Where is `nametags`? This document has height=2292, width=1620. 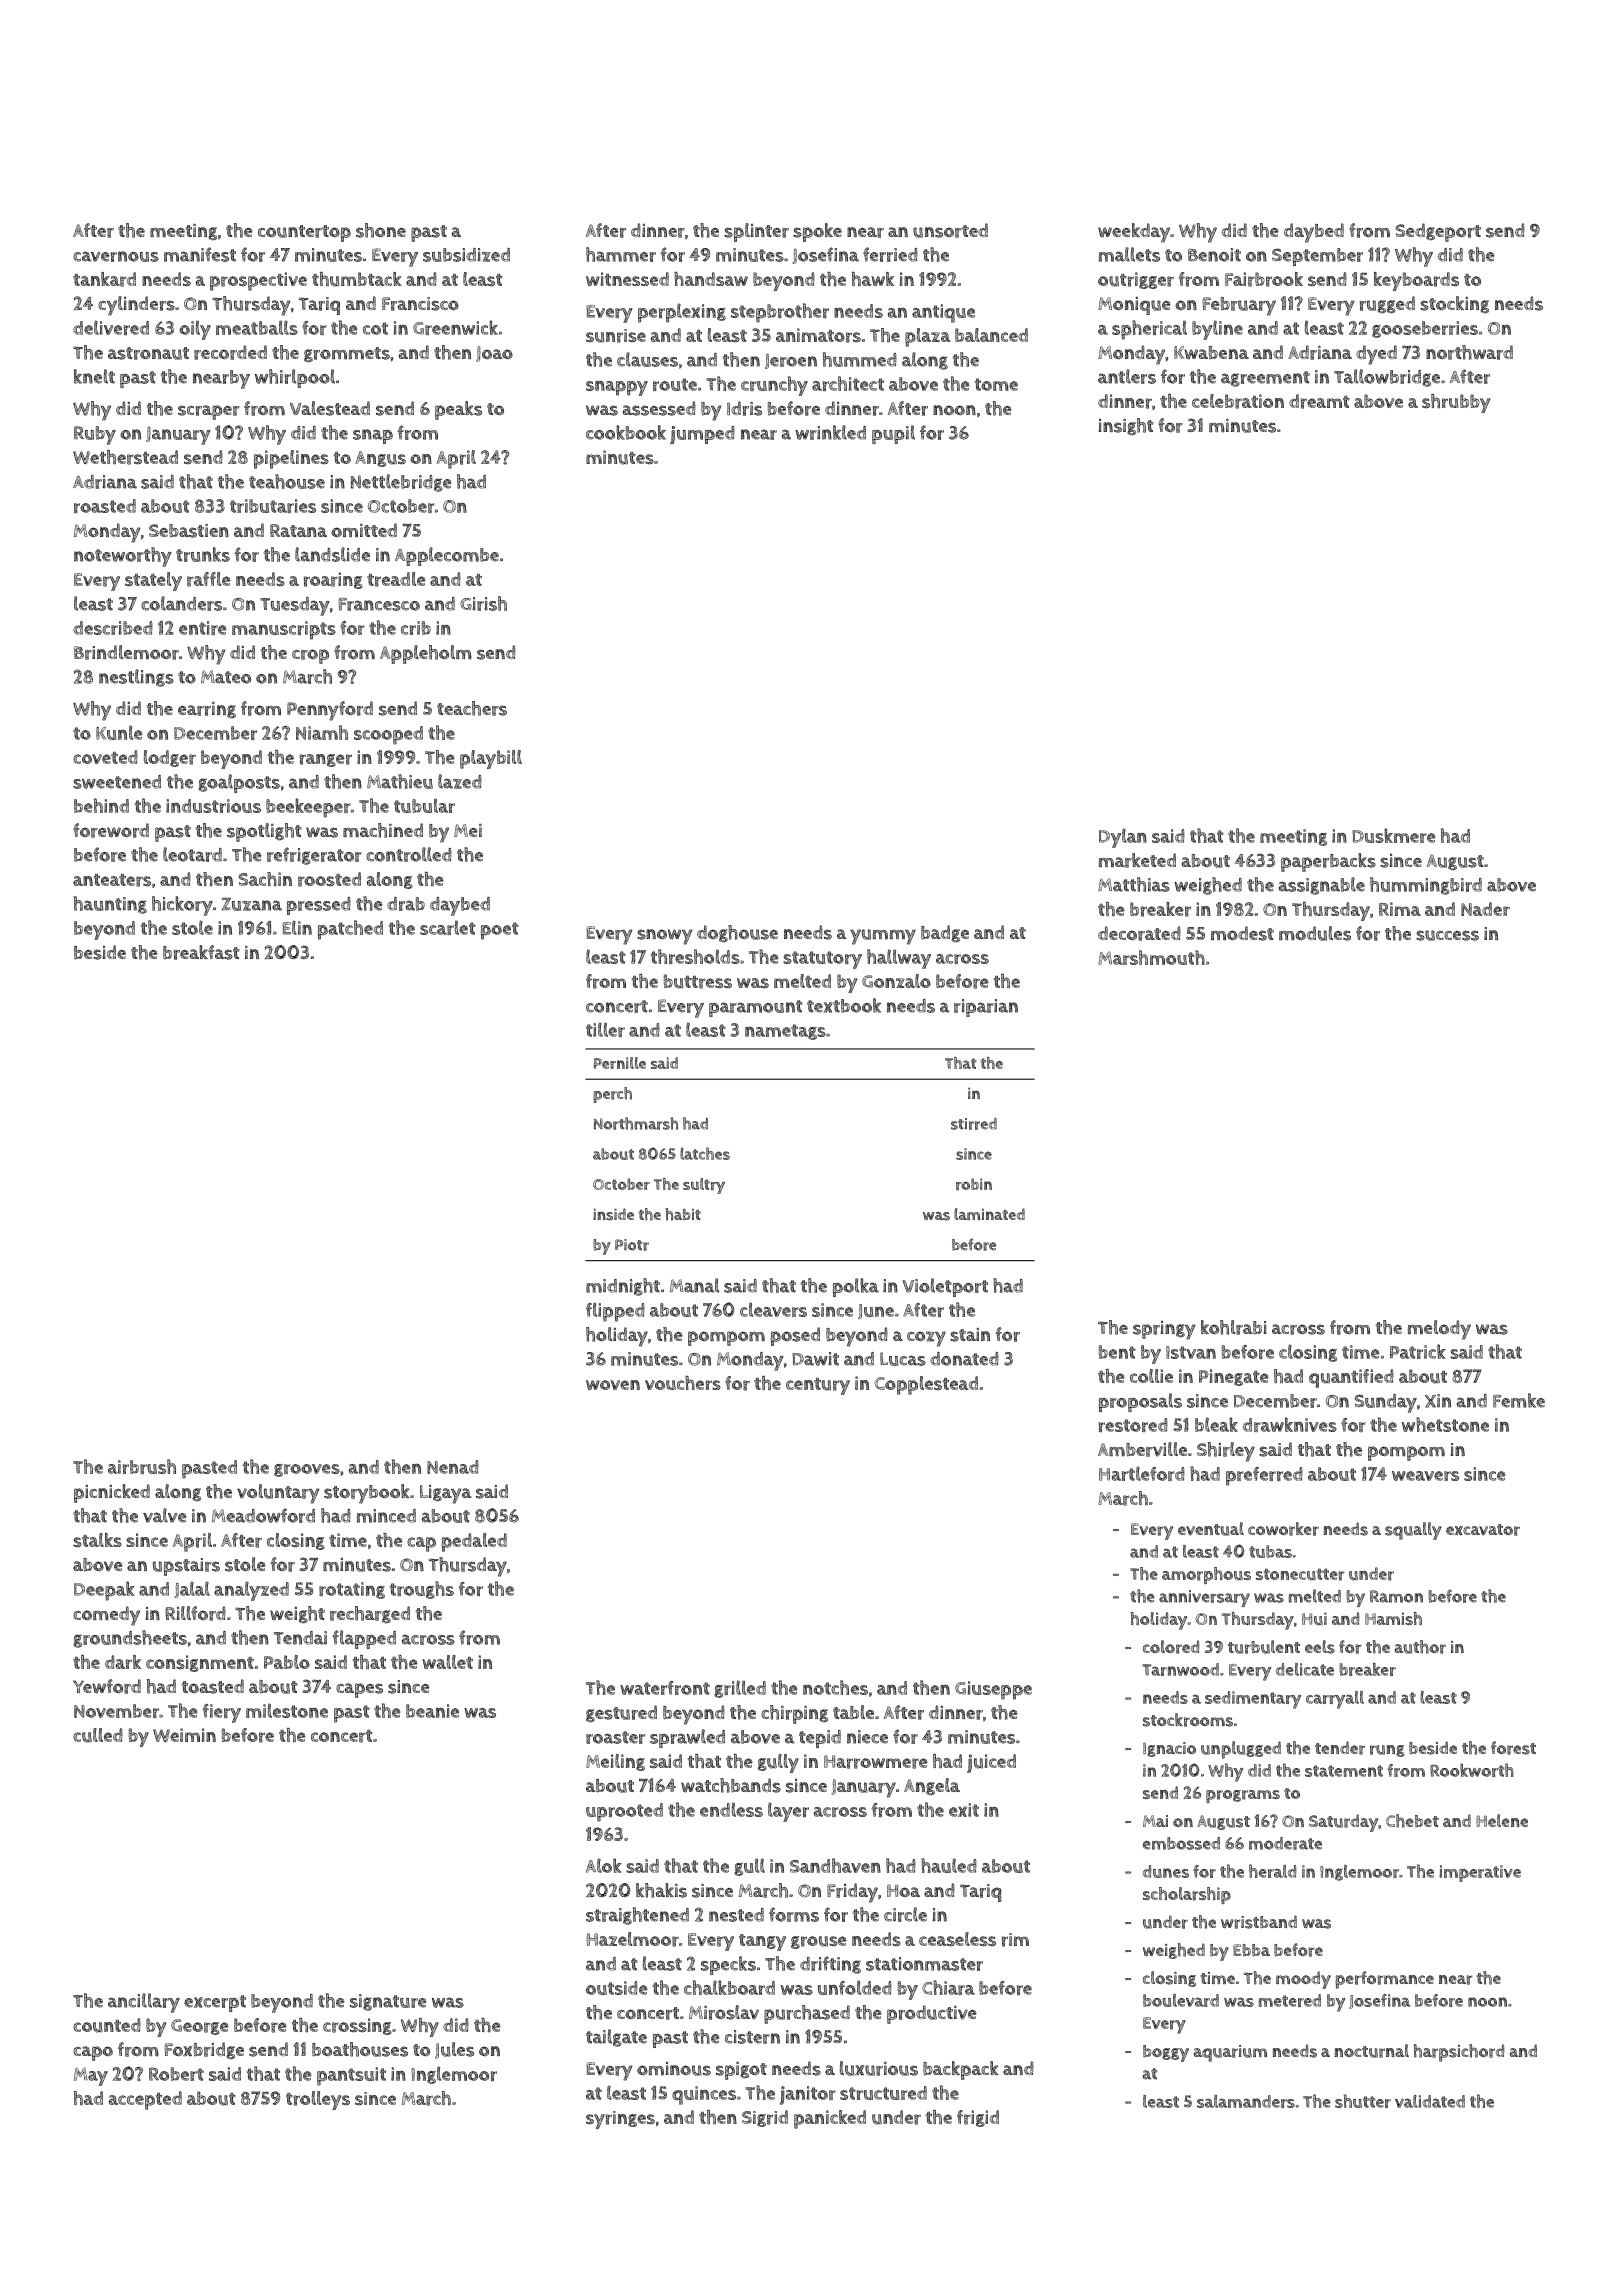
nametags is located at coordinates (785, 1032).
